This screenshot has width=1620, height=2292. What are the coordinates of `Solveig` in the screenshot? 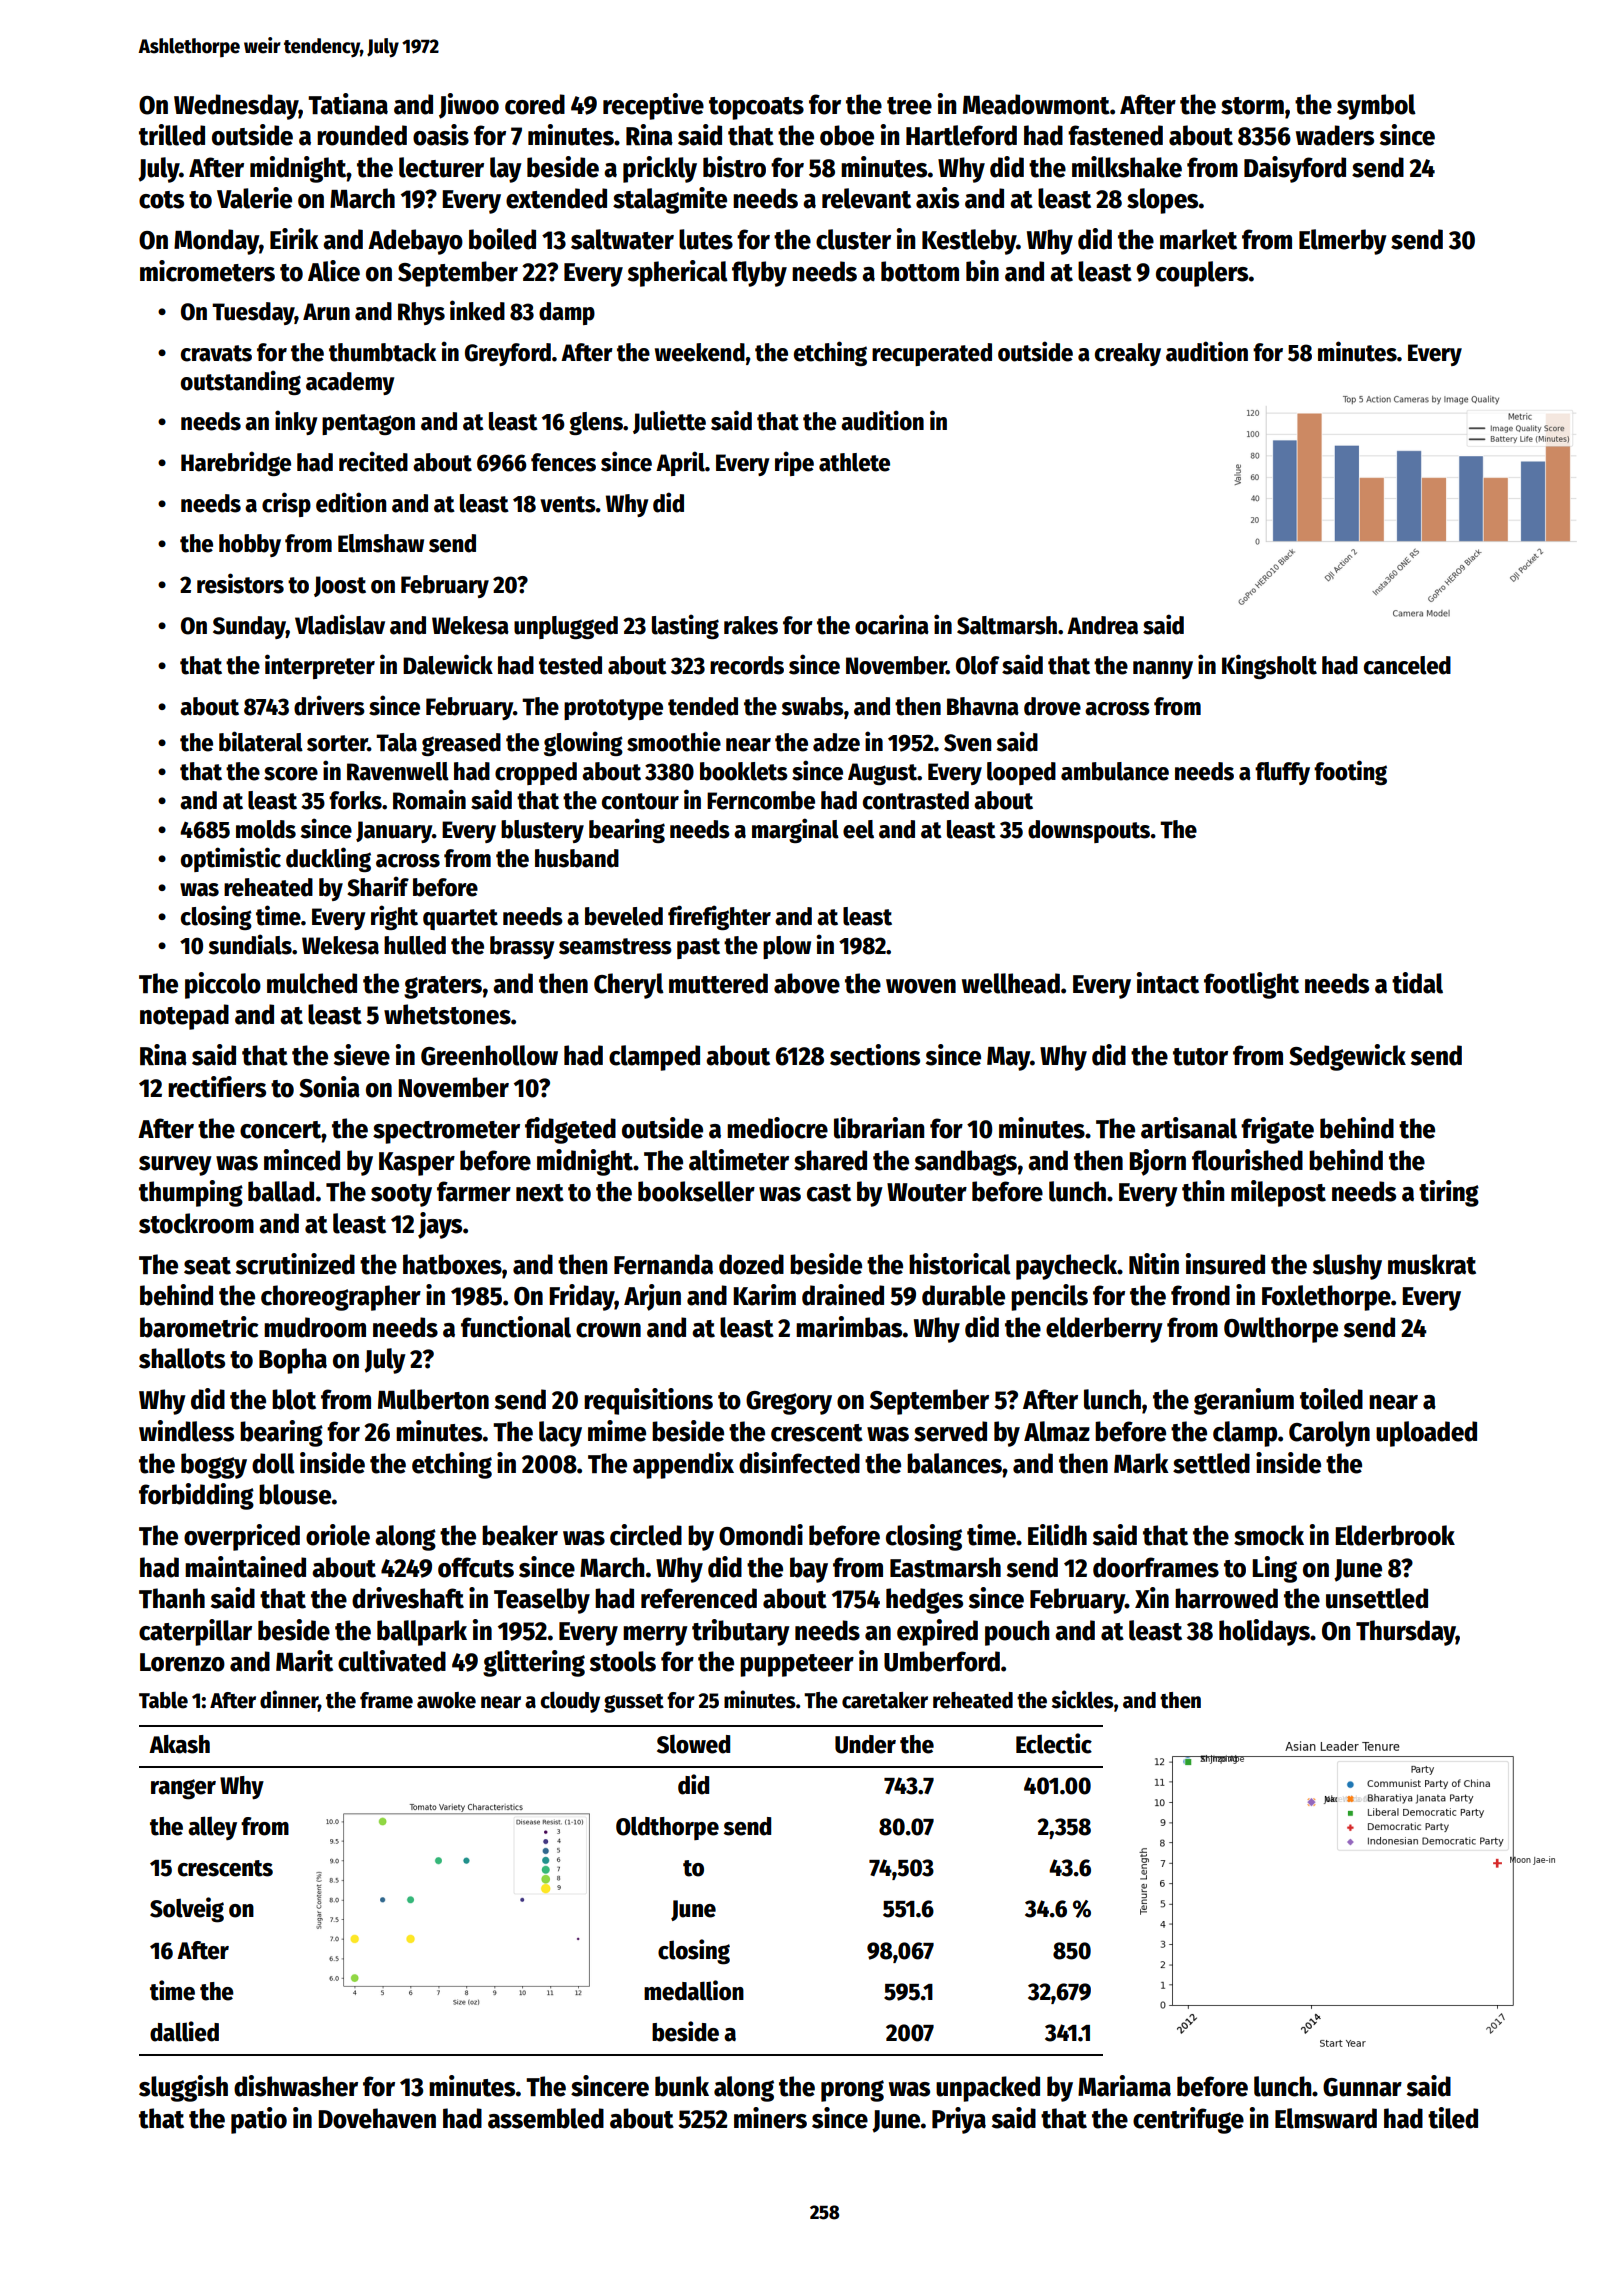 It's located at (187, 1910).
